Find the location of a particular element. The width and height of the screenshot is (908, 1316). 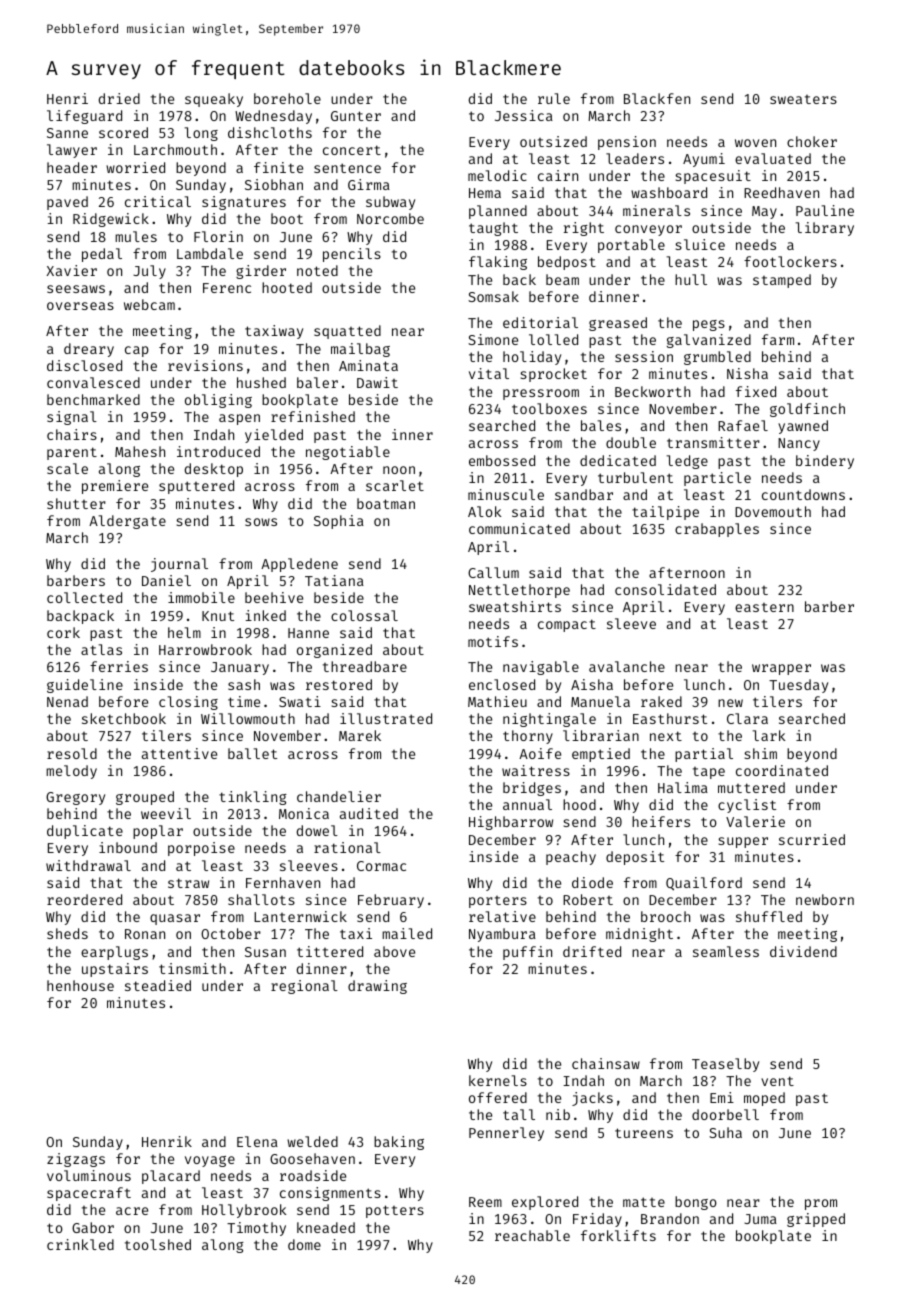

dome is located at coordinates (304, 1244).
